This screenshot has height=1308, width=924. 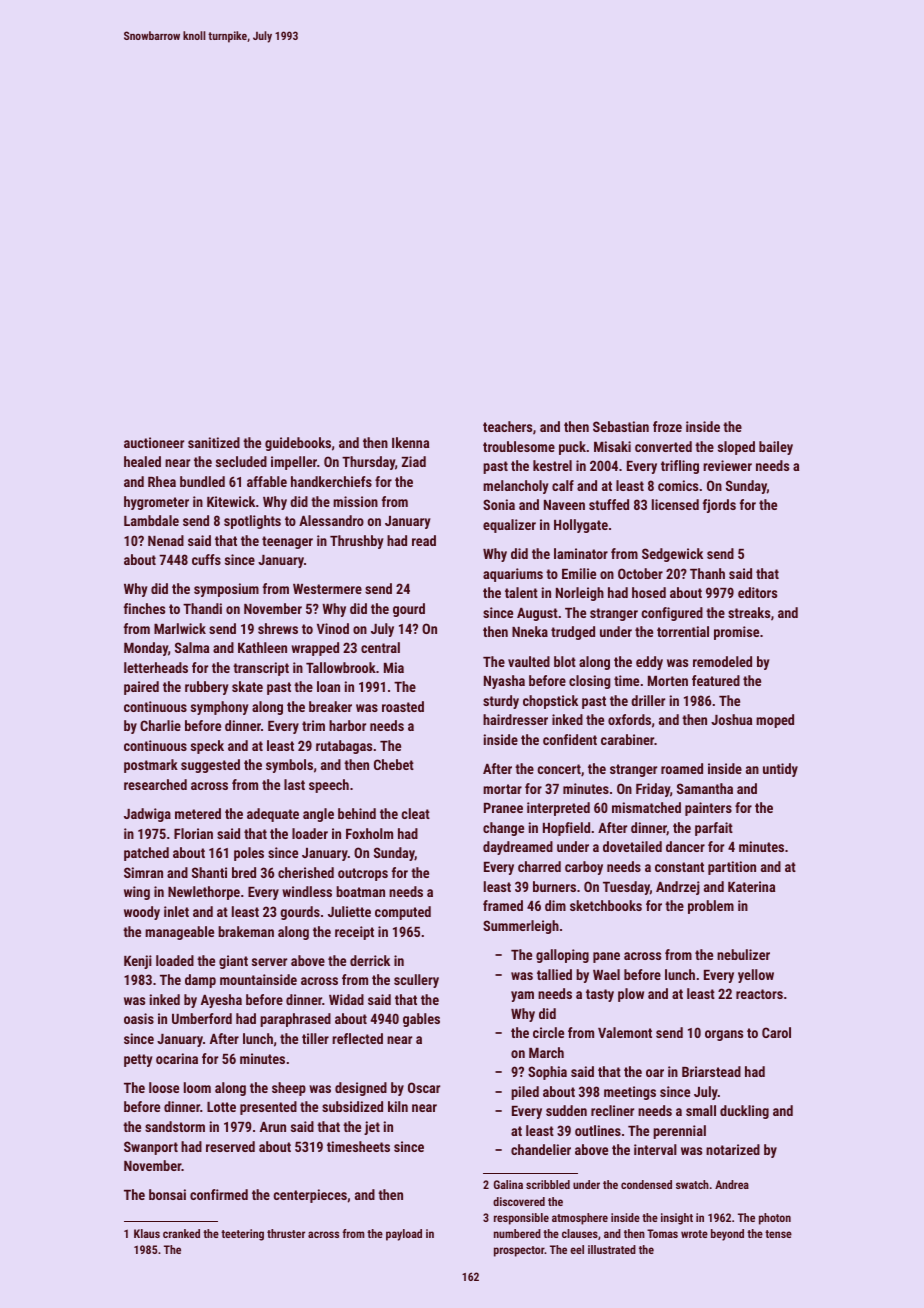 I want to click on researched, so click(x=155, y=784).
